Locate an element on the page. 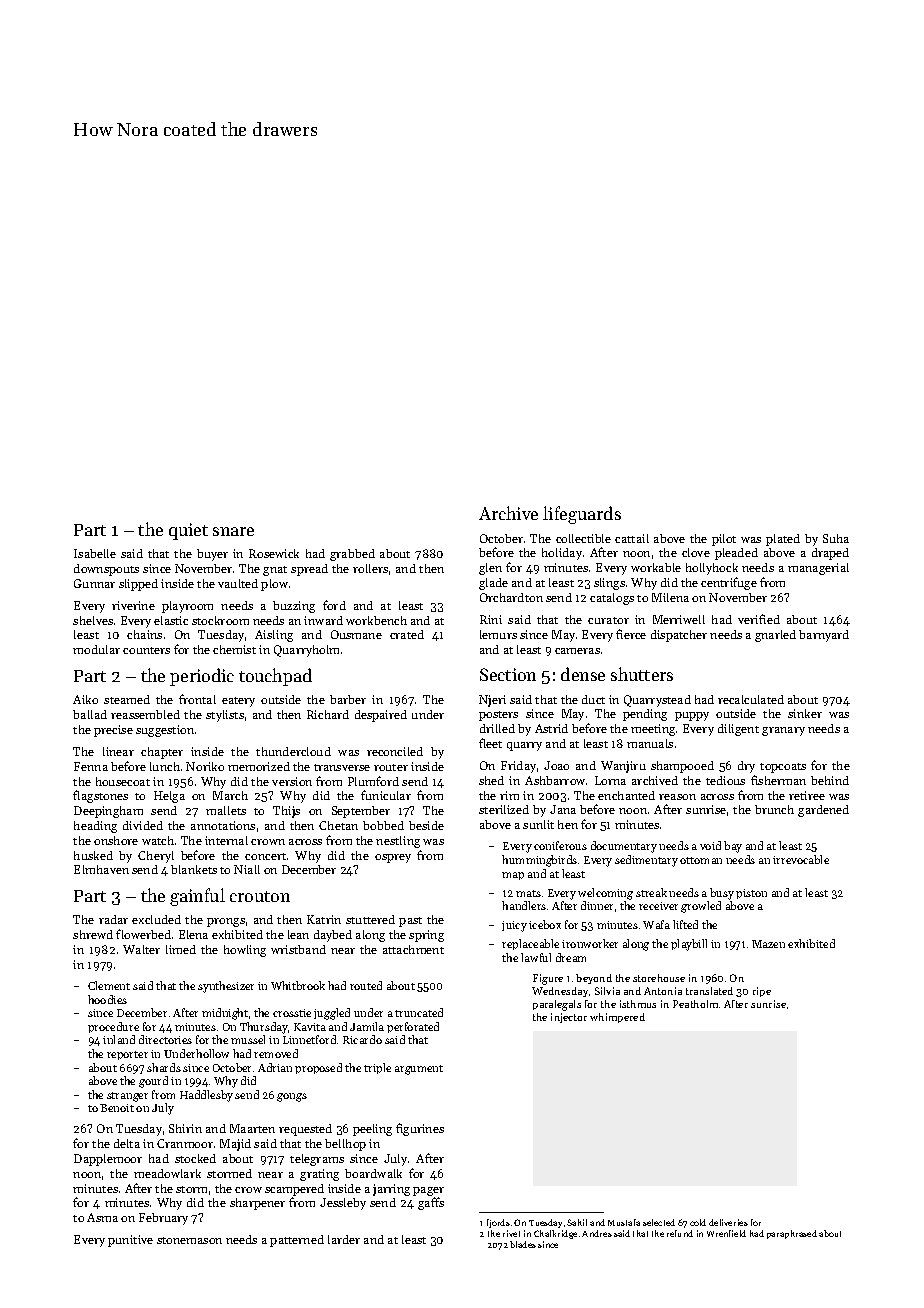 The height and width of the document is (1308, 924). prongs is located at coordinates (226, 922).
